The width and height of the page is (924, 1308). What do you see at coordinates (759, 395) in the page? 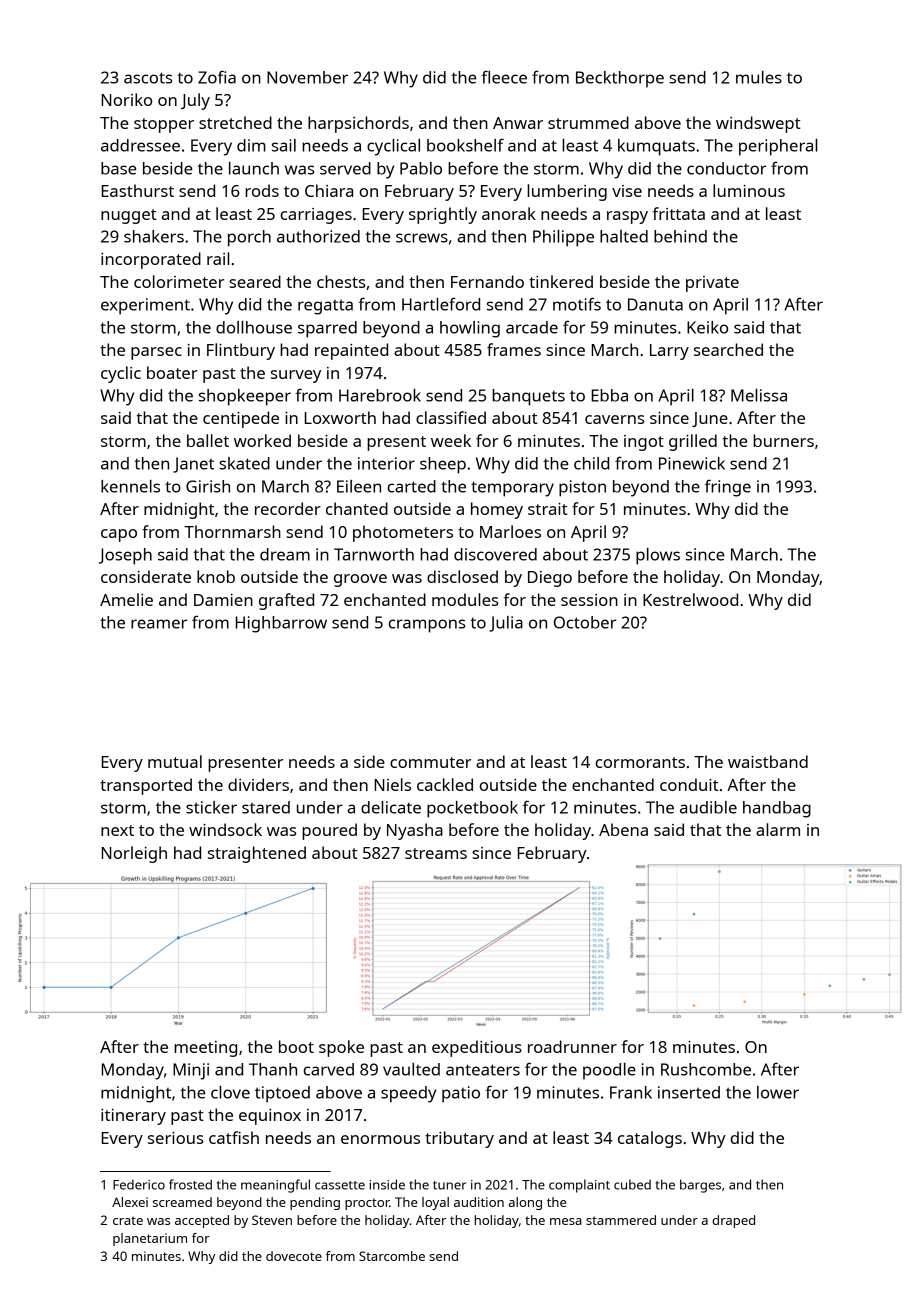
I see `Melissa` at bounding box center [759, 395].
